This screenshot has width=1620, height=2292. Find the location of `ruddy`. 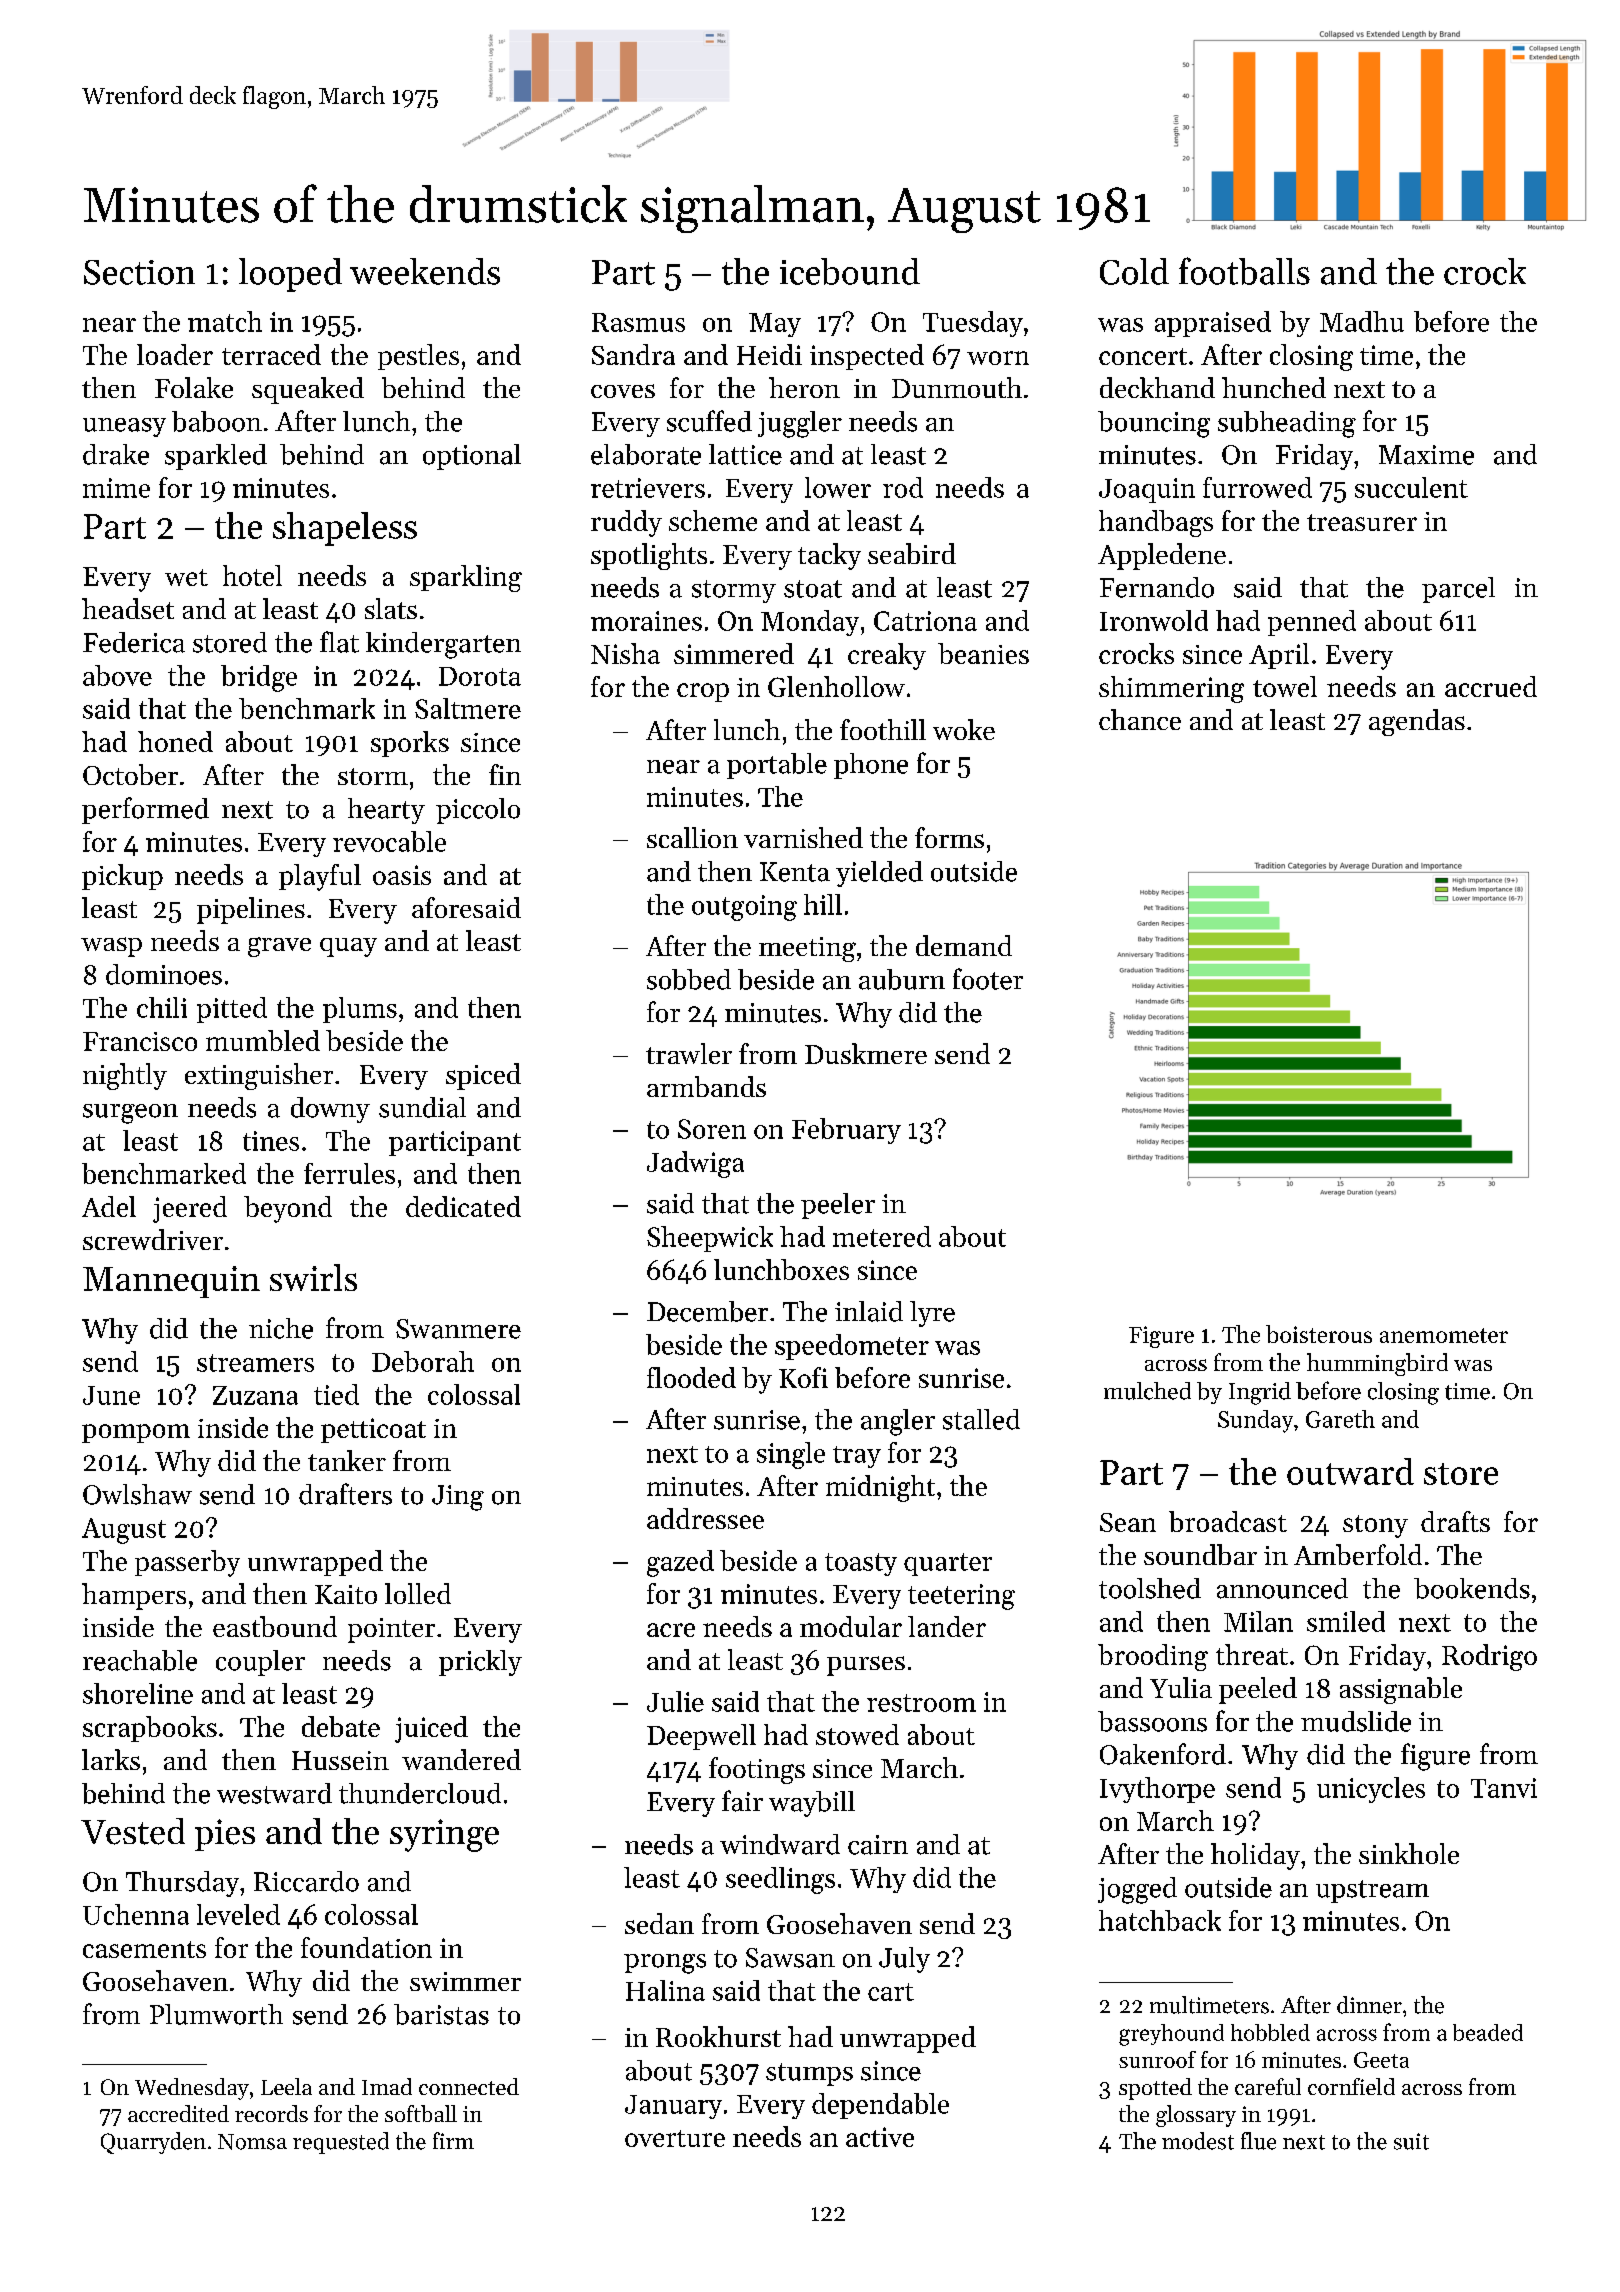

ruddy is located at coordinates (626, 523).
